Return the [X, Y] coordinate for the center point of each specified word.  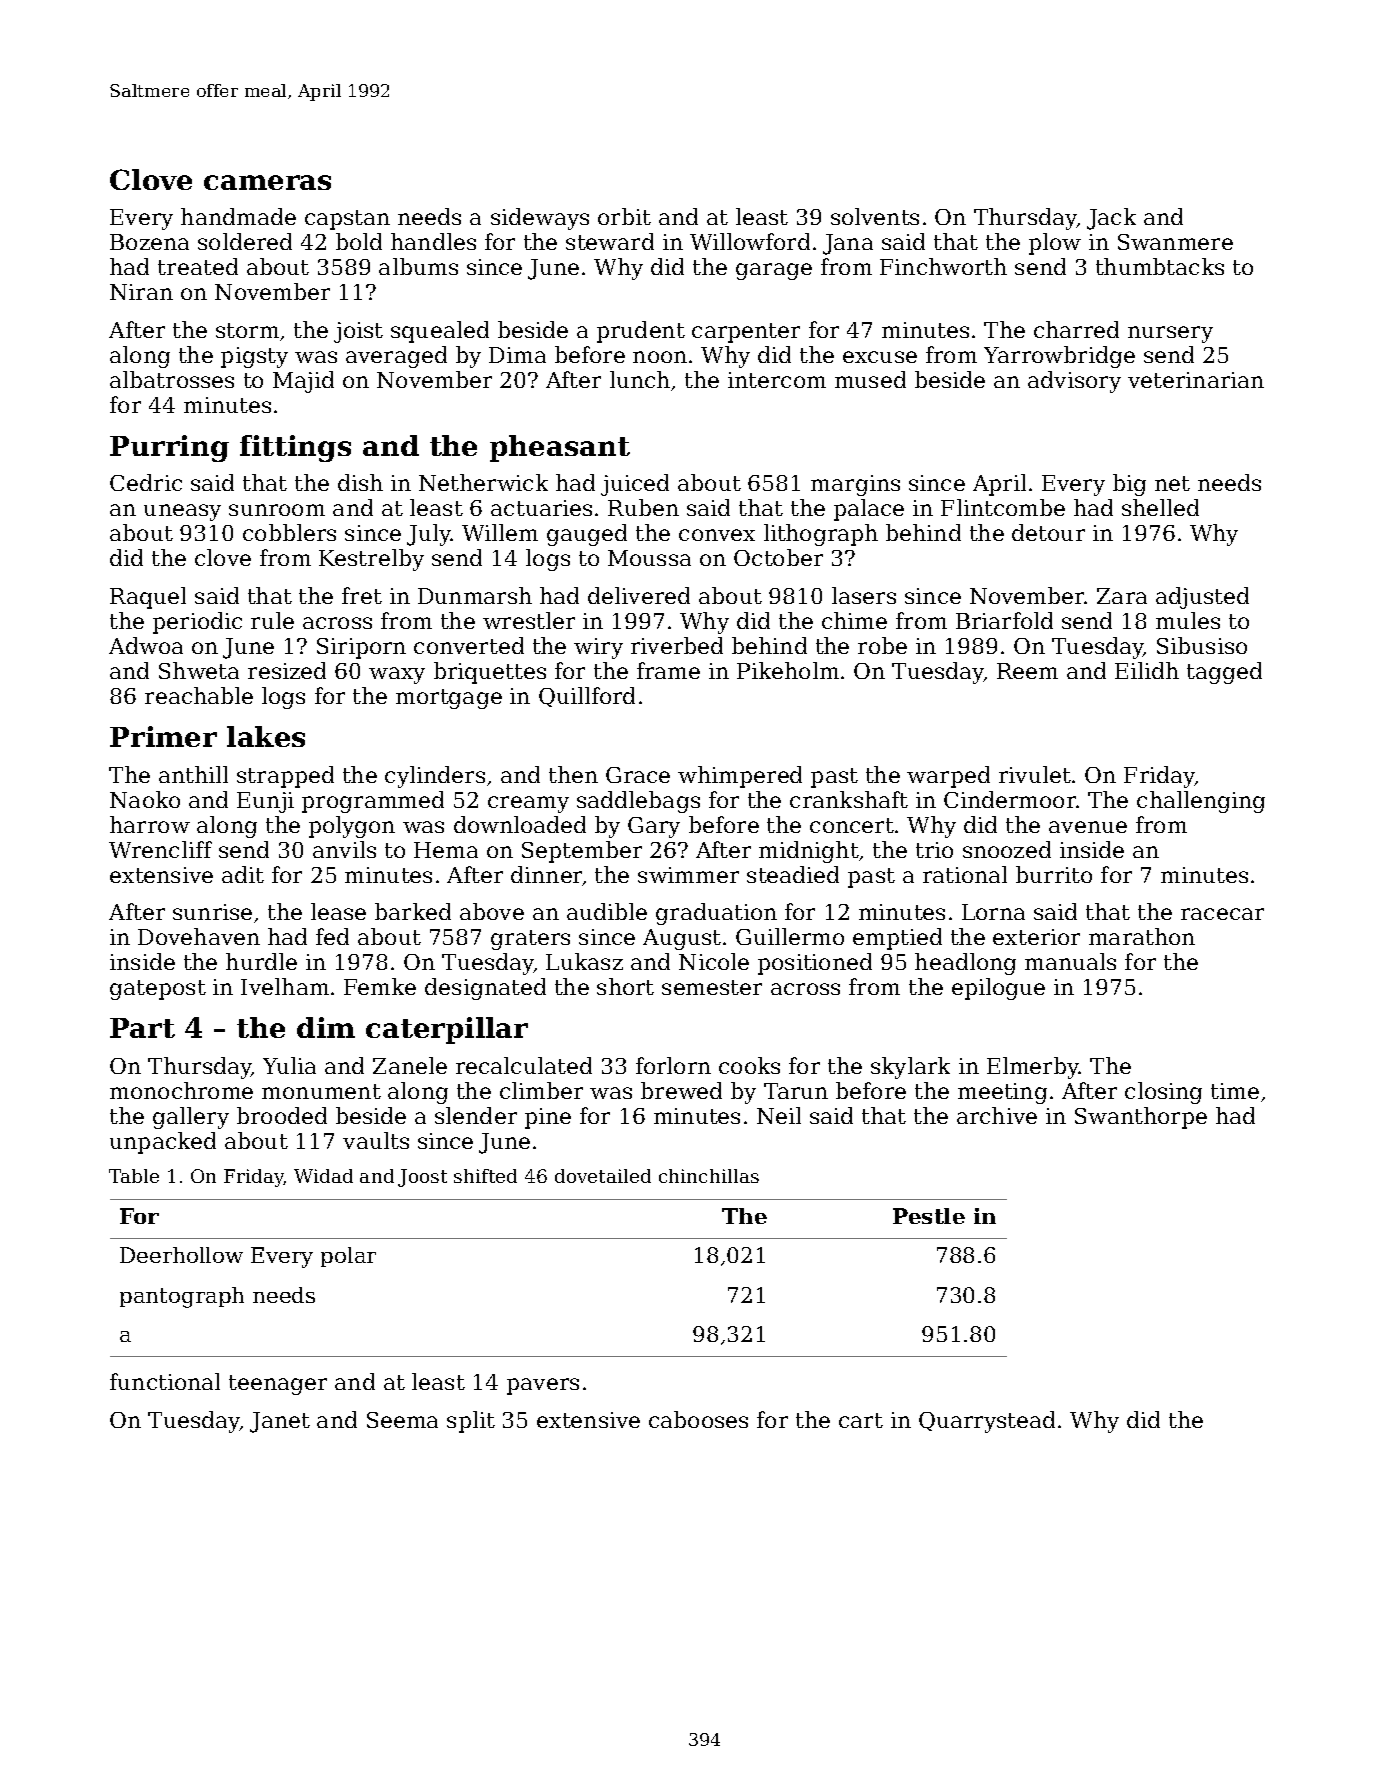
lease [338, 911]
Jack [1111, 219]
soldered [245, 241]
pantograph [182, 1297]
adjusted [1202, 598]
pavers [543, 1386]
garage [774, 271]
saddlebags [638, 802]
